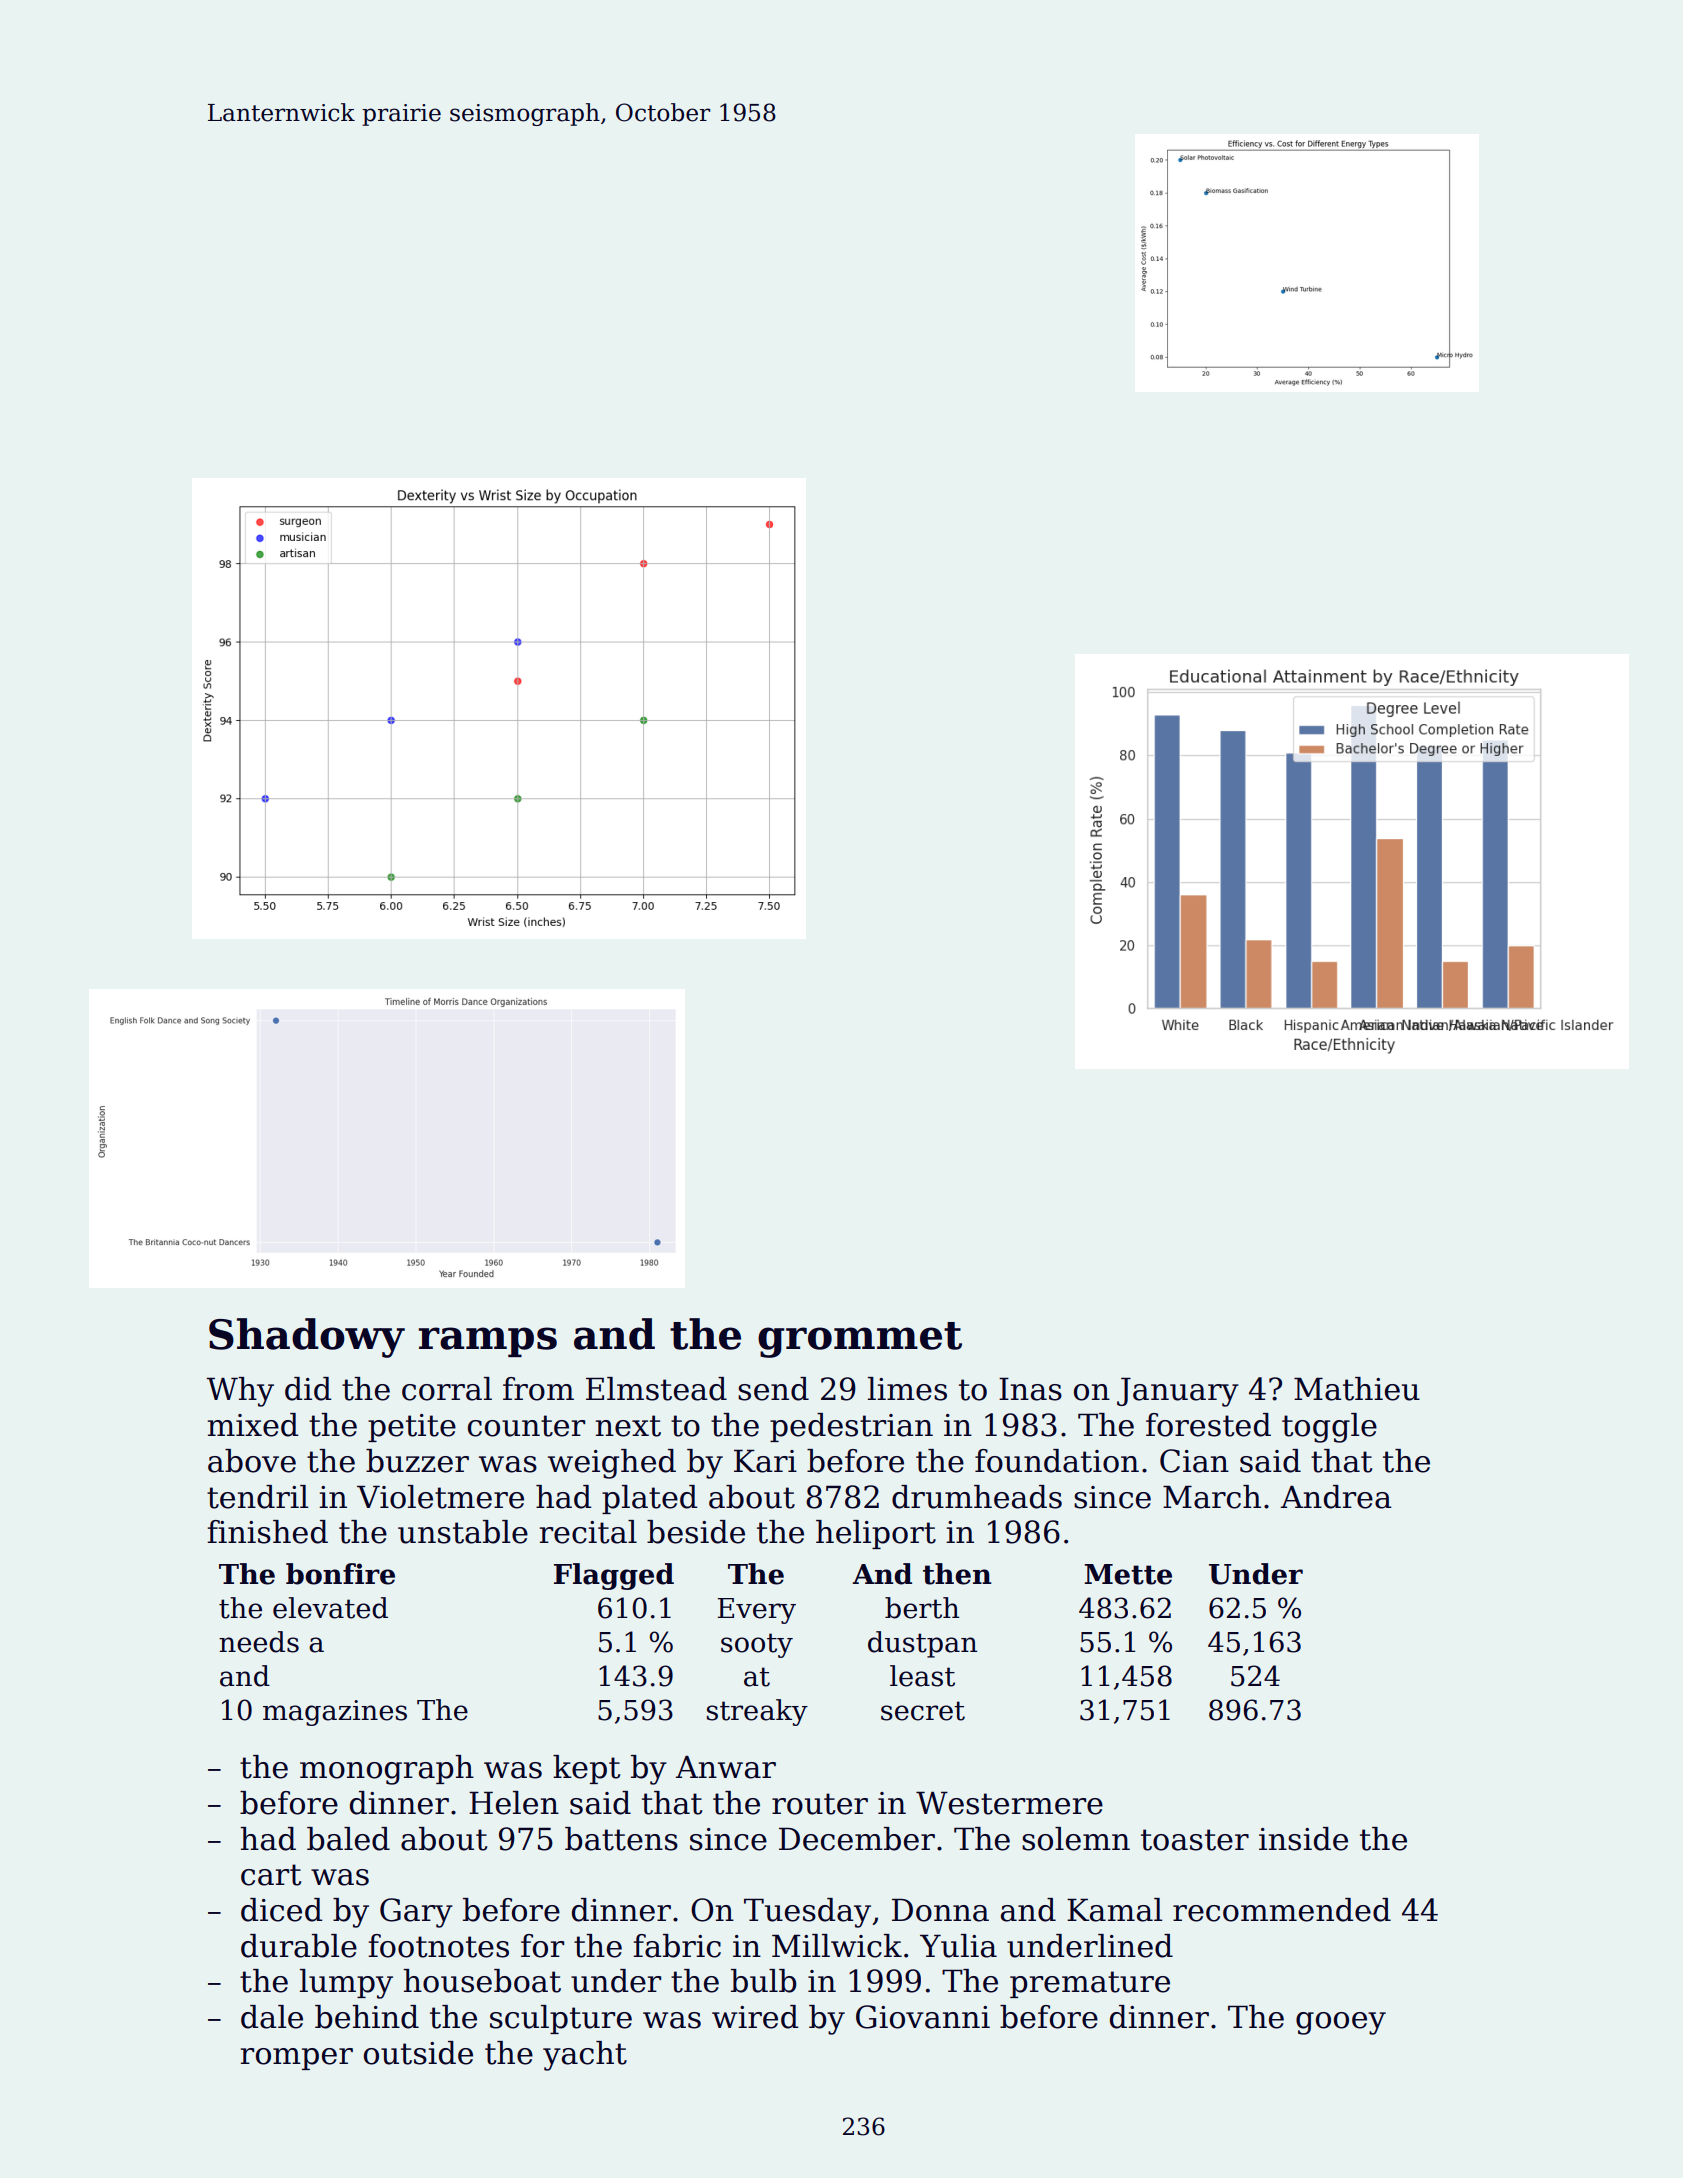 The width and height of the screenshot is (1683, 2178). I want to click on yacht, so click(585, 2056).
